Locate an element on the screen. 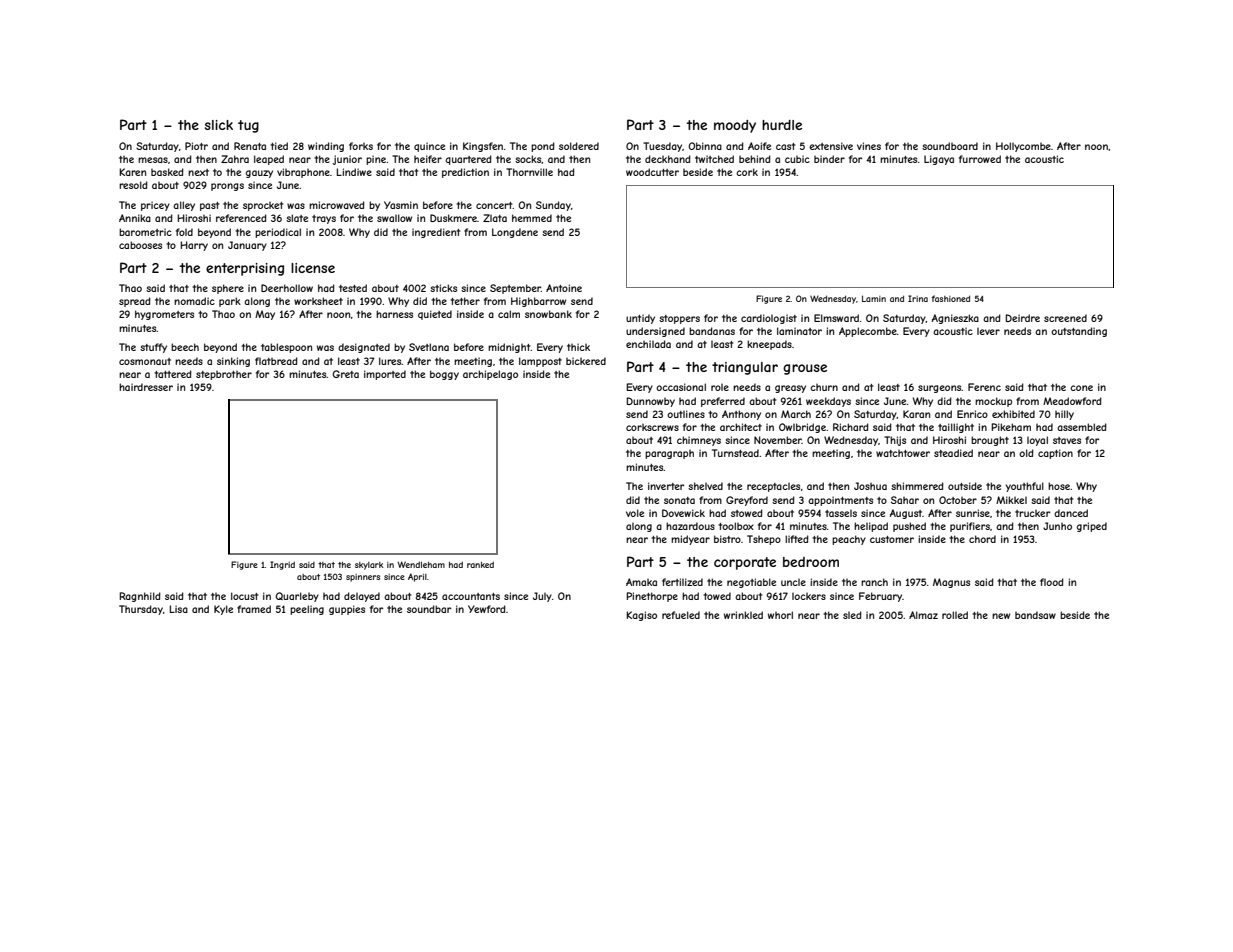  enterprising is located at coordinates (245, 269).
